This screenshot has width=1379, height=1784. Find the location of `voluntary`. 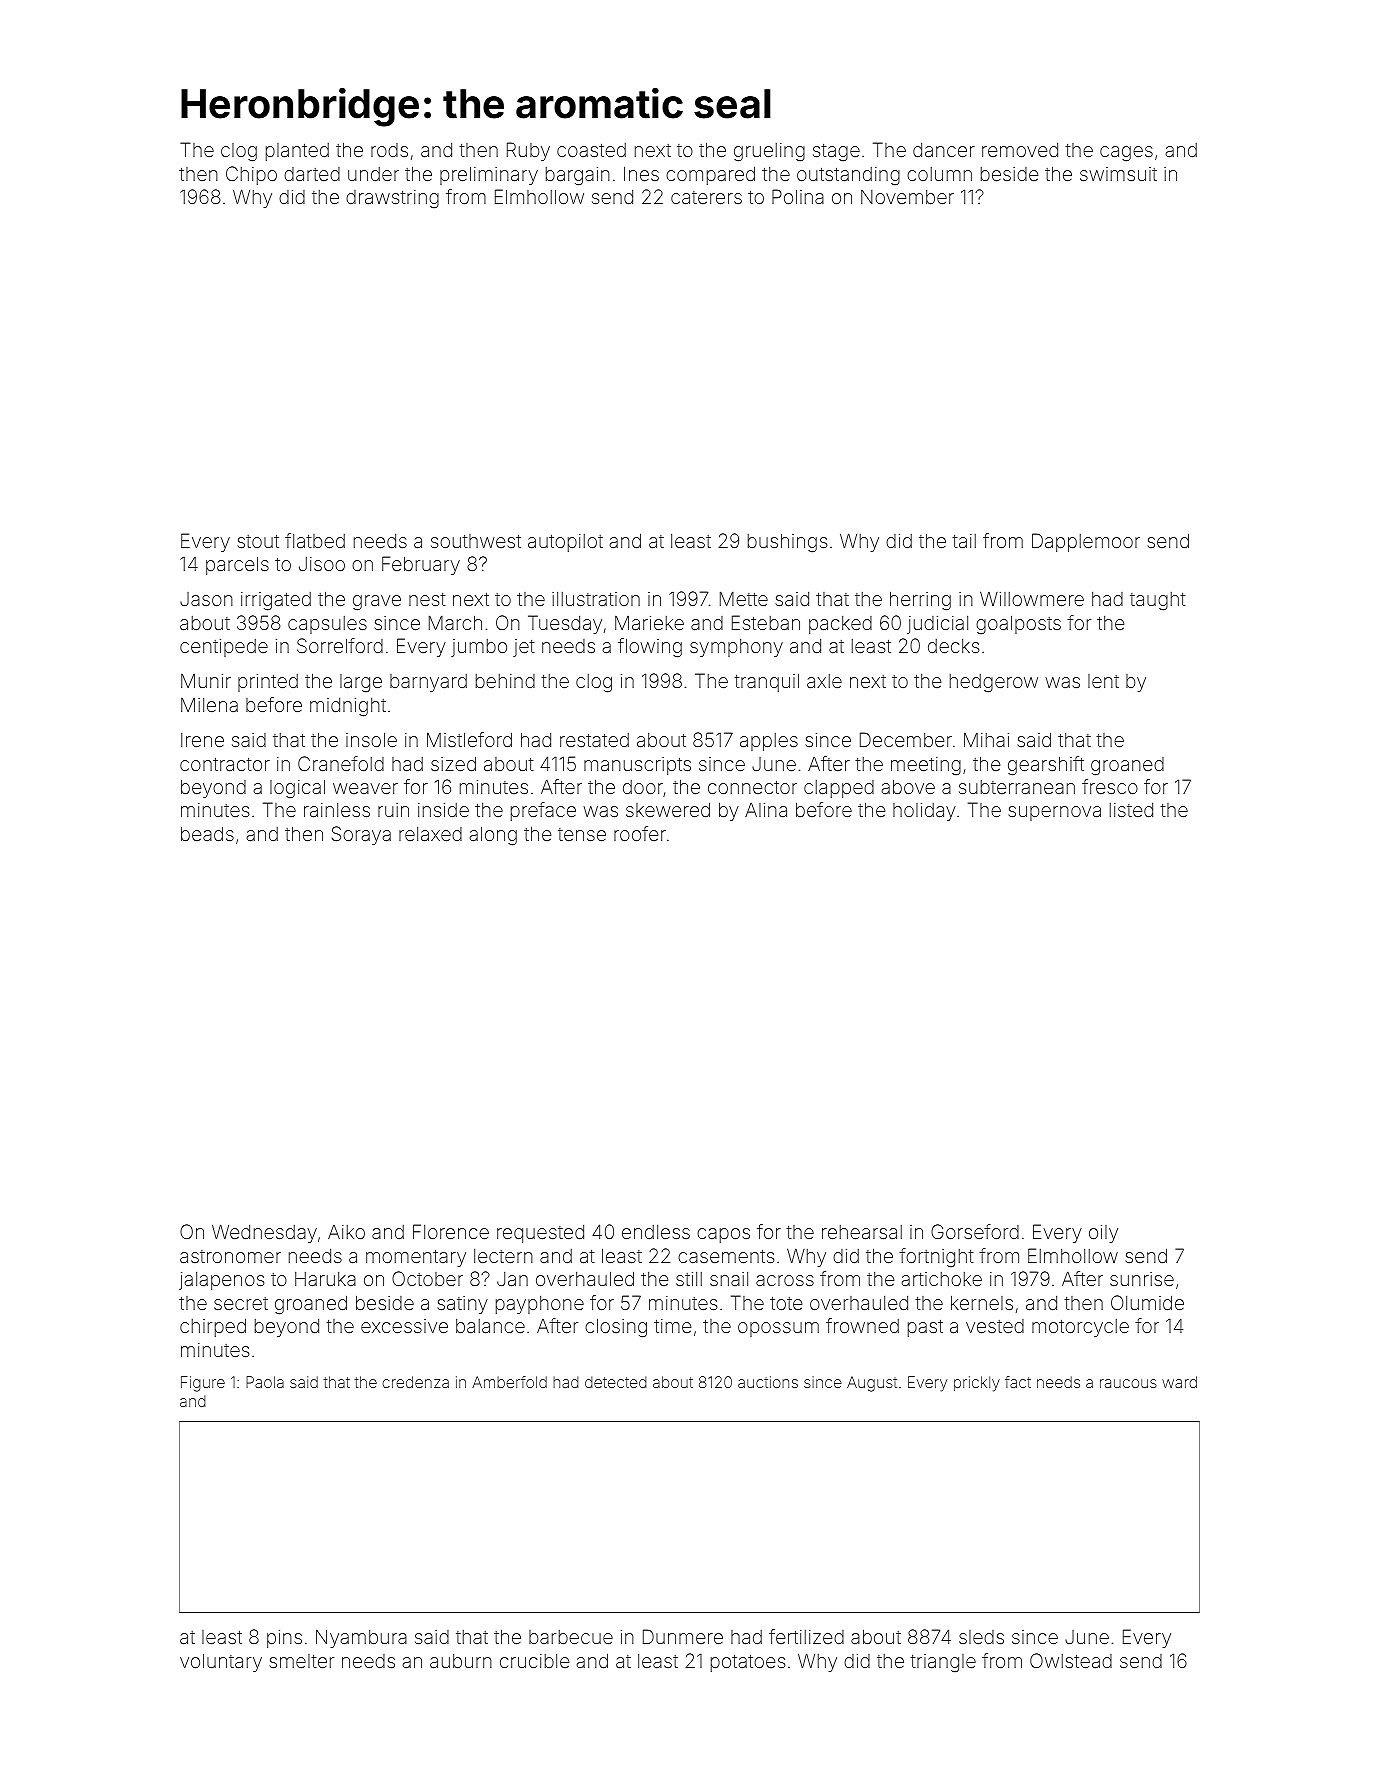

voluntary is located at coordinates (221, 1662).
